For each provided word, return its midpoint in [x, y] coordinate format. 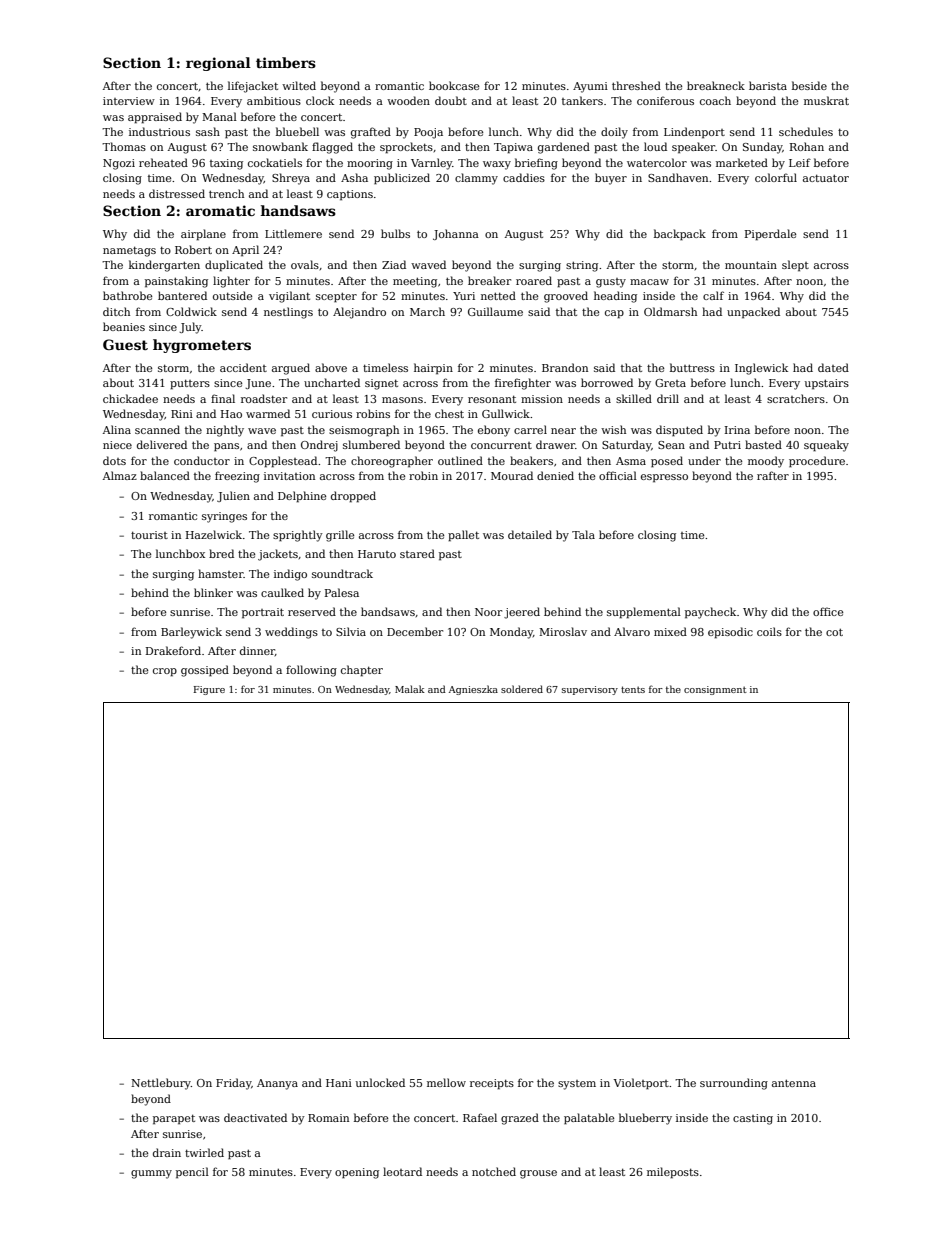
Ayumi [590, 87]
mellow [446, 1082]
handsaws [298, 210]
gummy [151, 1174]
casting [753, 1119]
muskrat [826, 100]
